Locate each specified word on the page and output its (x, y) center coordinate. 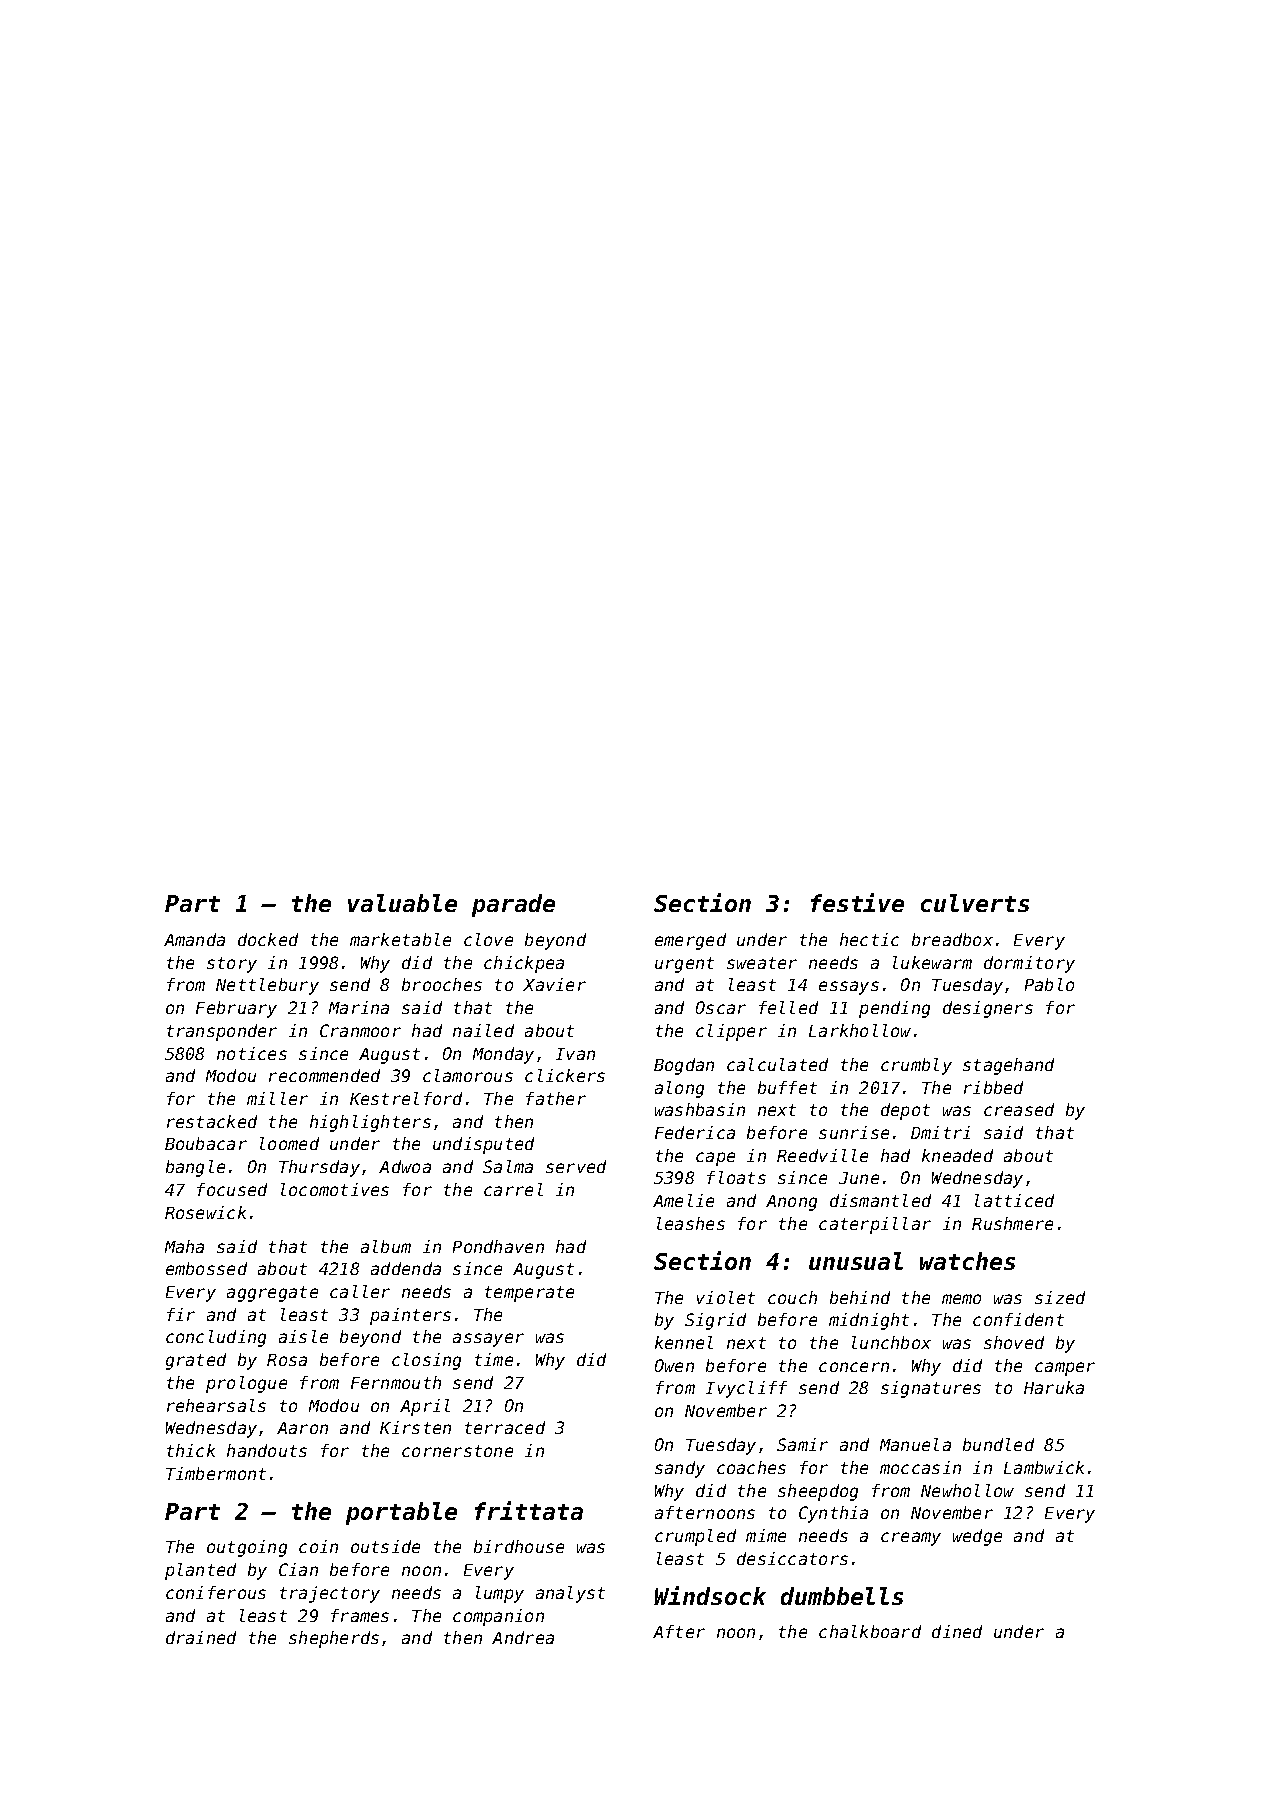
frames (360, 1615)
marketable (400, 939)
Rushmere (1012, 1223)
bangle (195, 1168)
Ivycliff (746, 1389)
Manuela (915, 1444)
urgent (684, 965)
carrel (513, 1189)
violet (726, 1297)
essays (849, 988)
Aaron (302, 1428)
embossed (206, 1268)
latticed (1014, 1200)
